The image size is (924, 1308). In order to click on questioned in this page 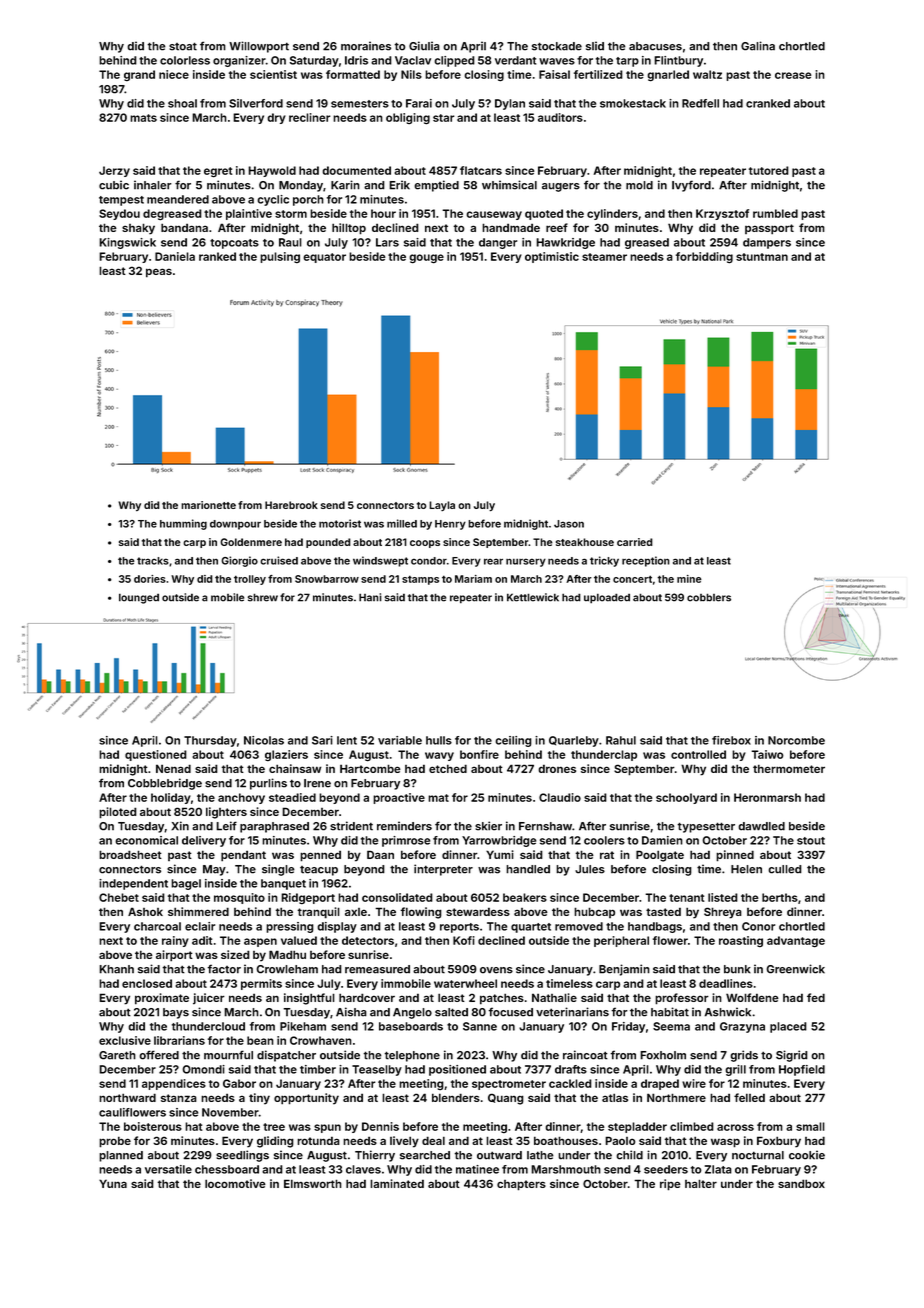, I will do `click(156, 755)`.
